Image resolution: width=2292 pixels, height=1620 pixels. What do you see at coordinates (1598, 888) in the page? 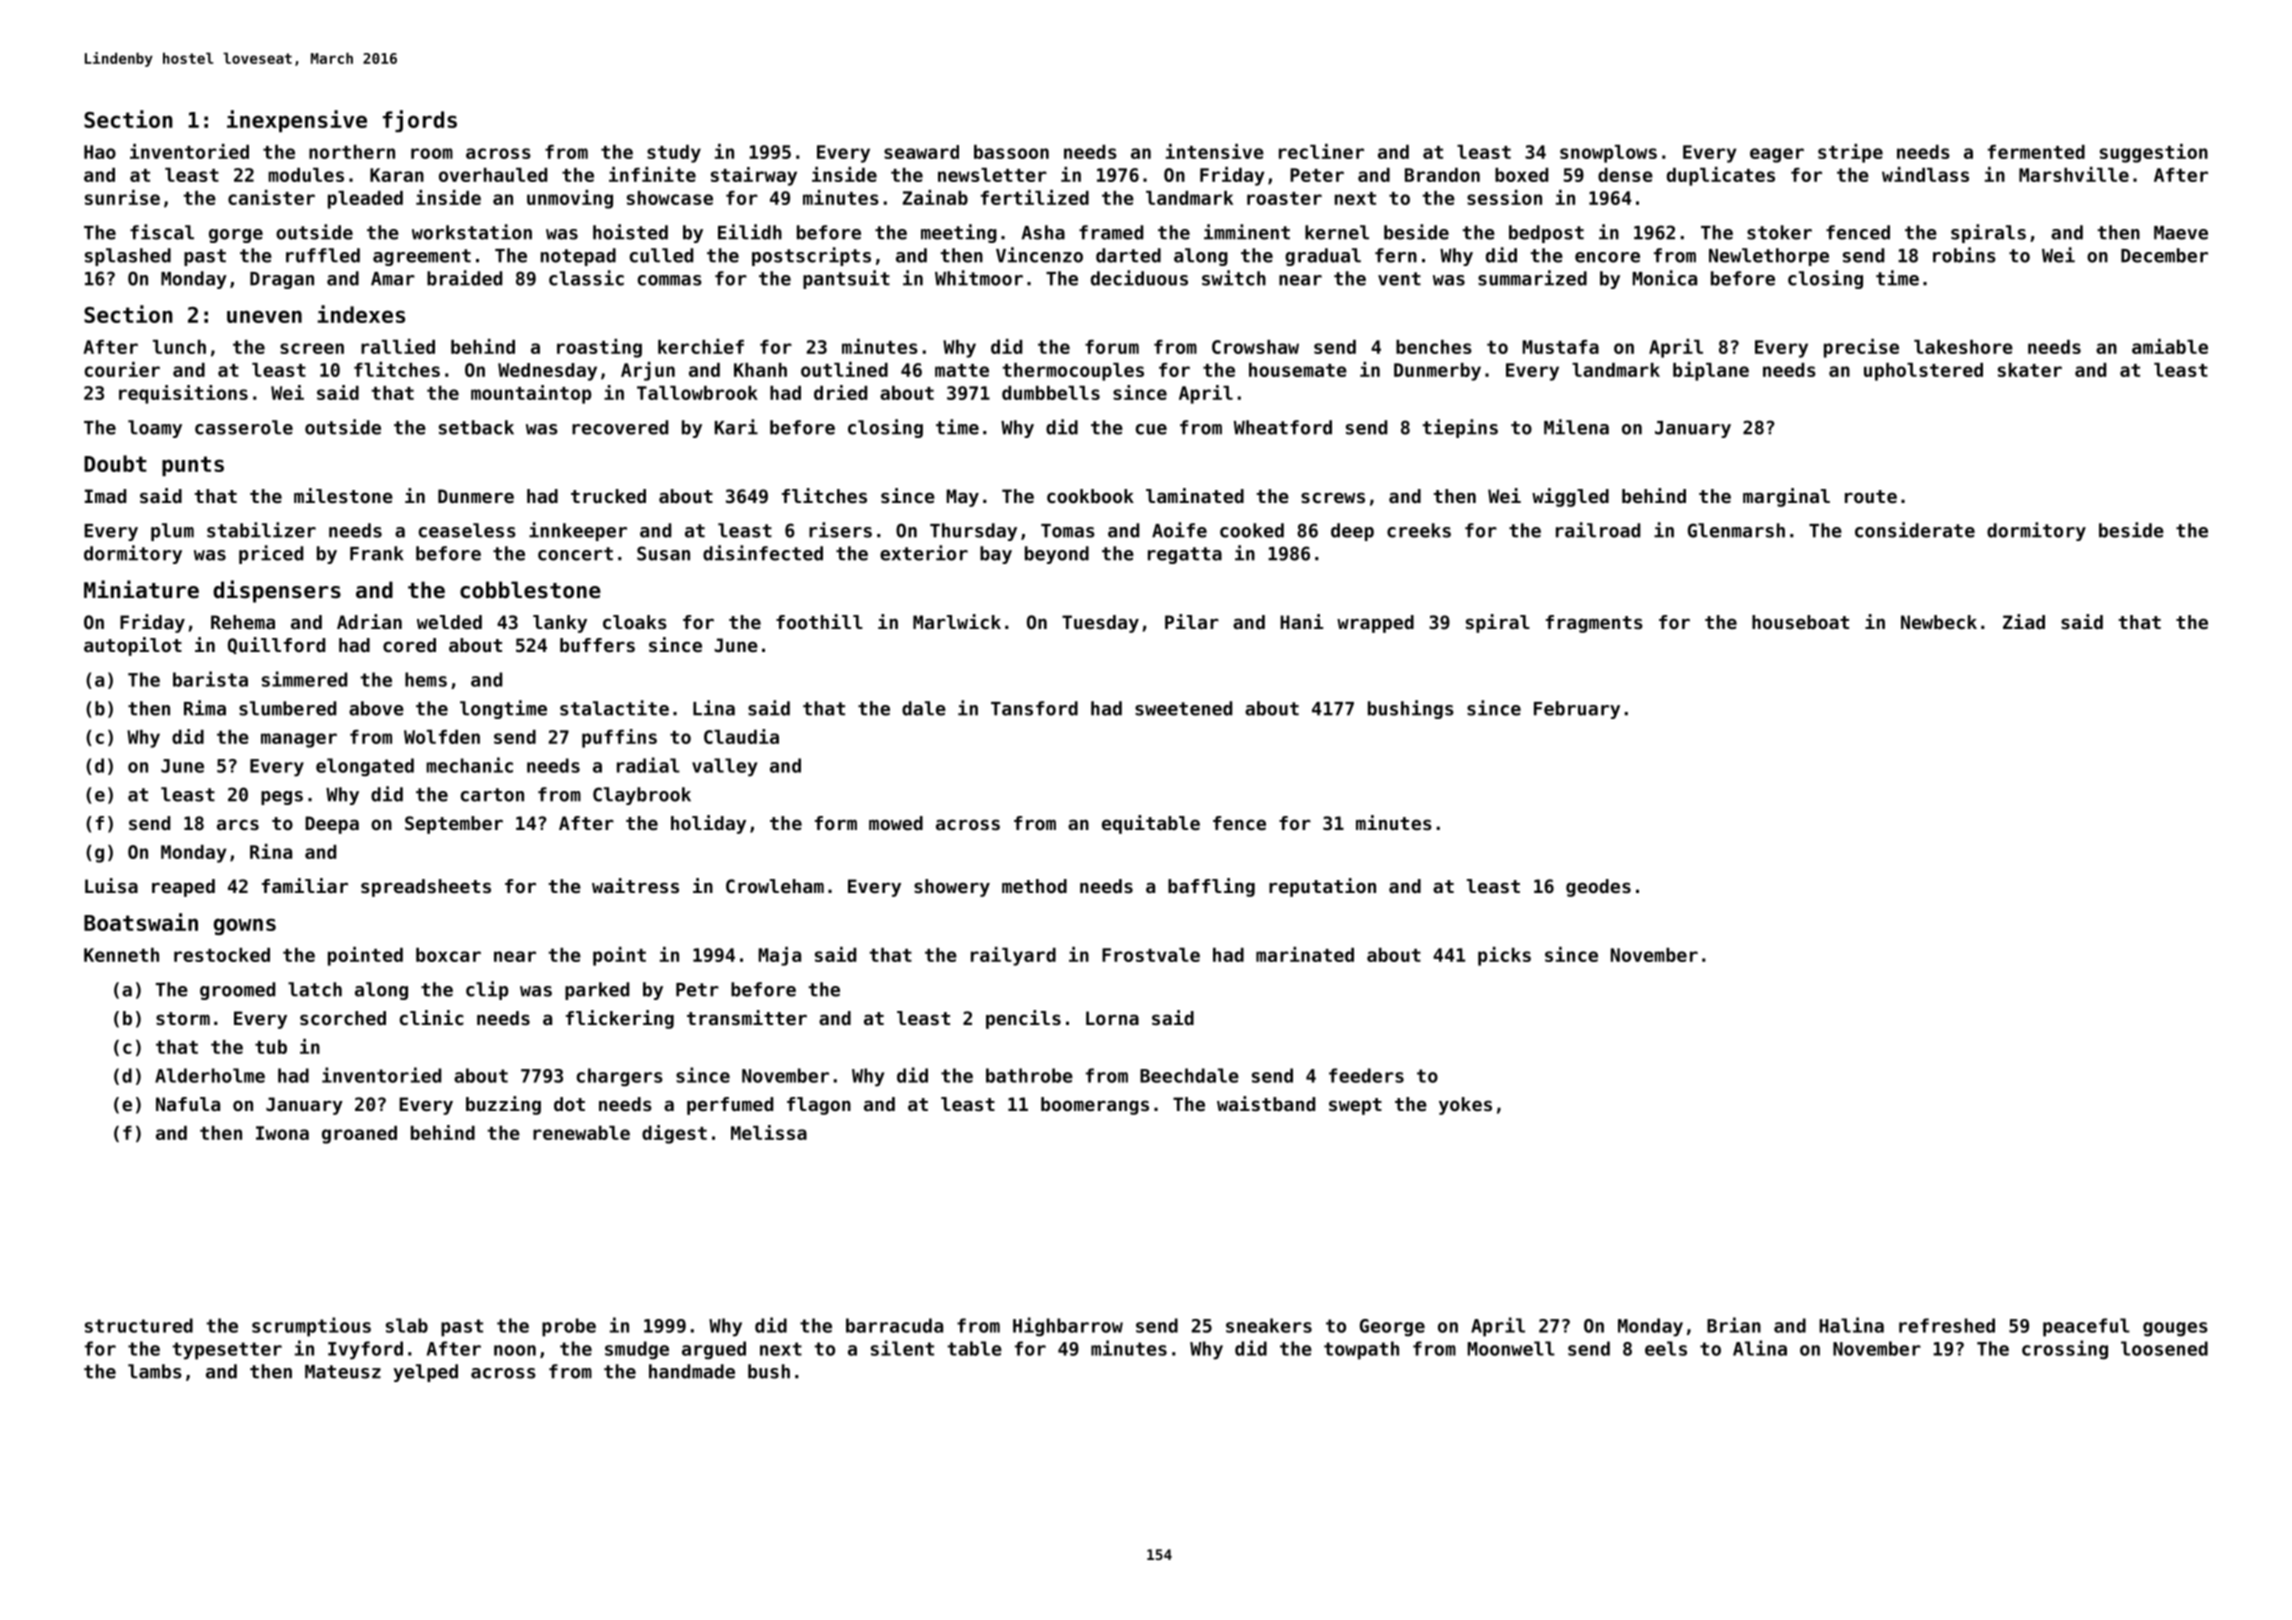
I see `geodes` at bounding box center [1598, 888].
